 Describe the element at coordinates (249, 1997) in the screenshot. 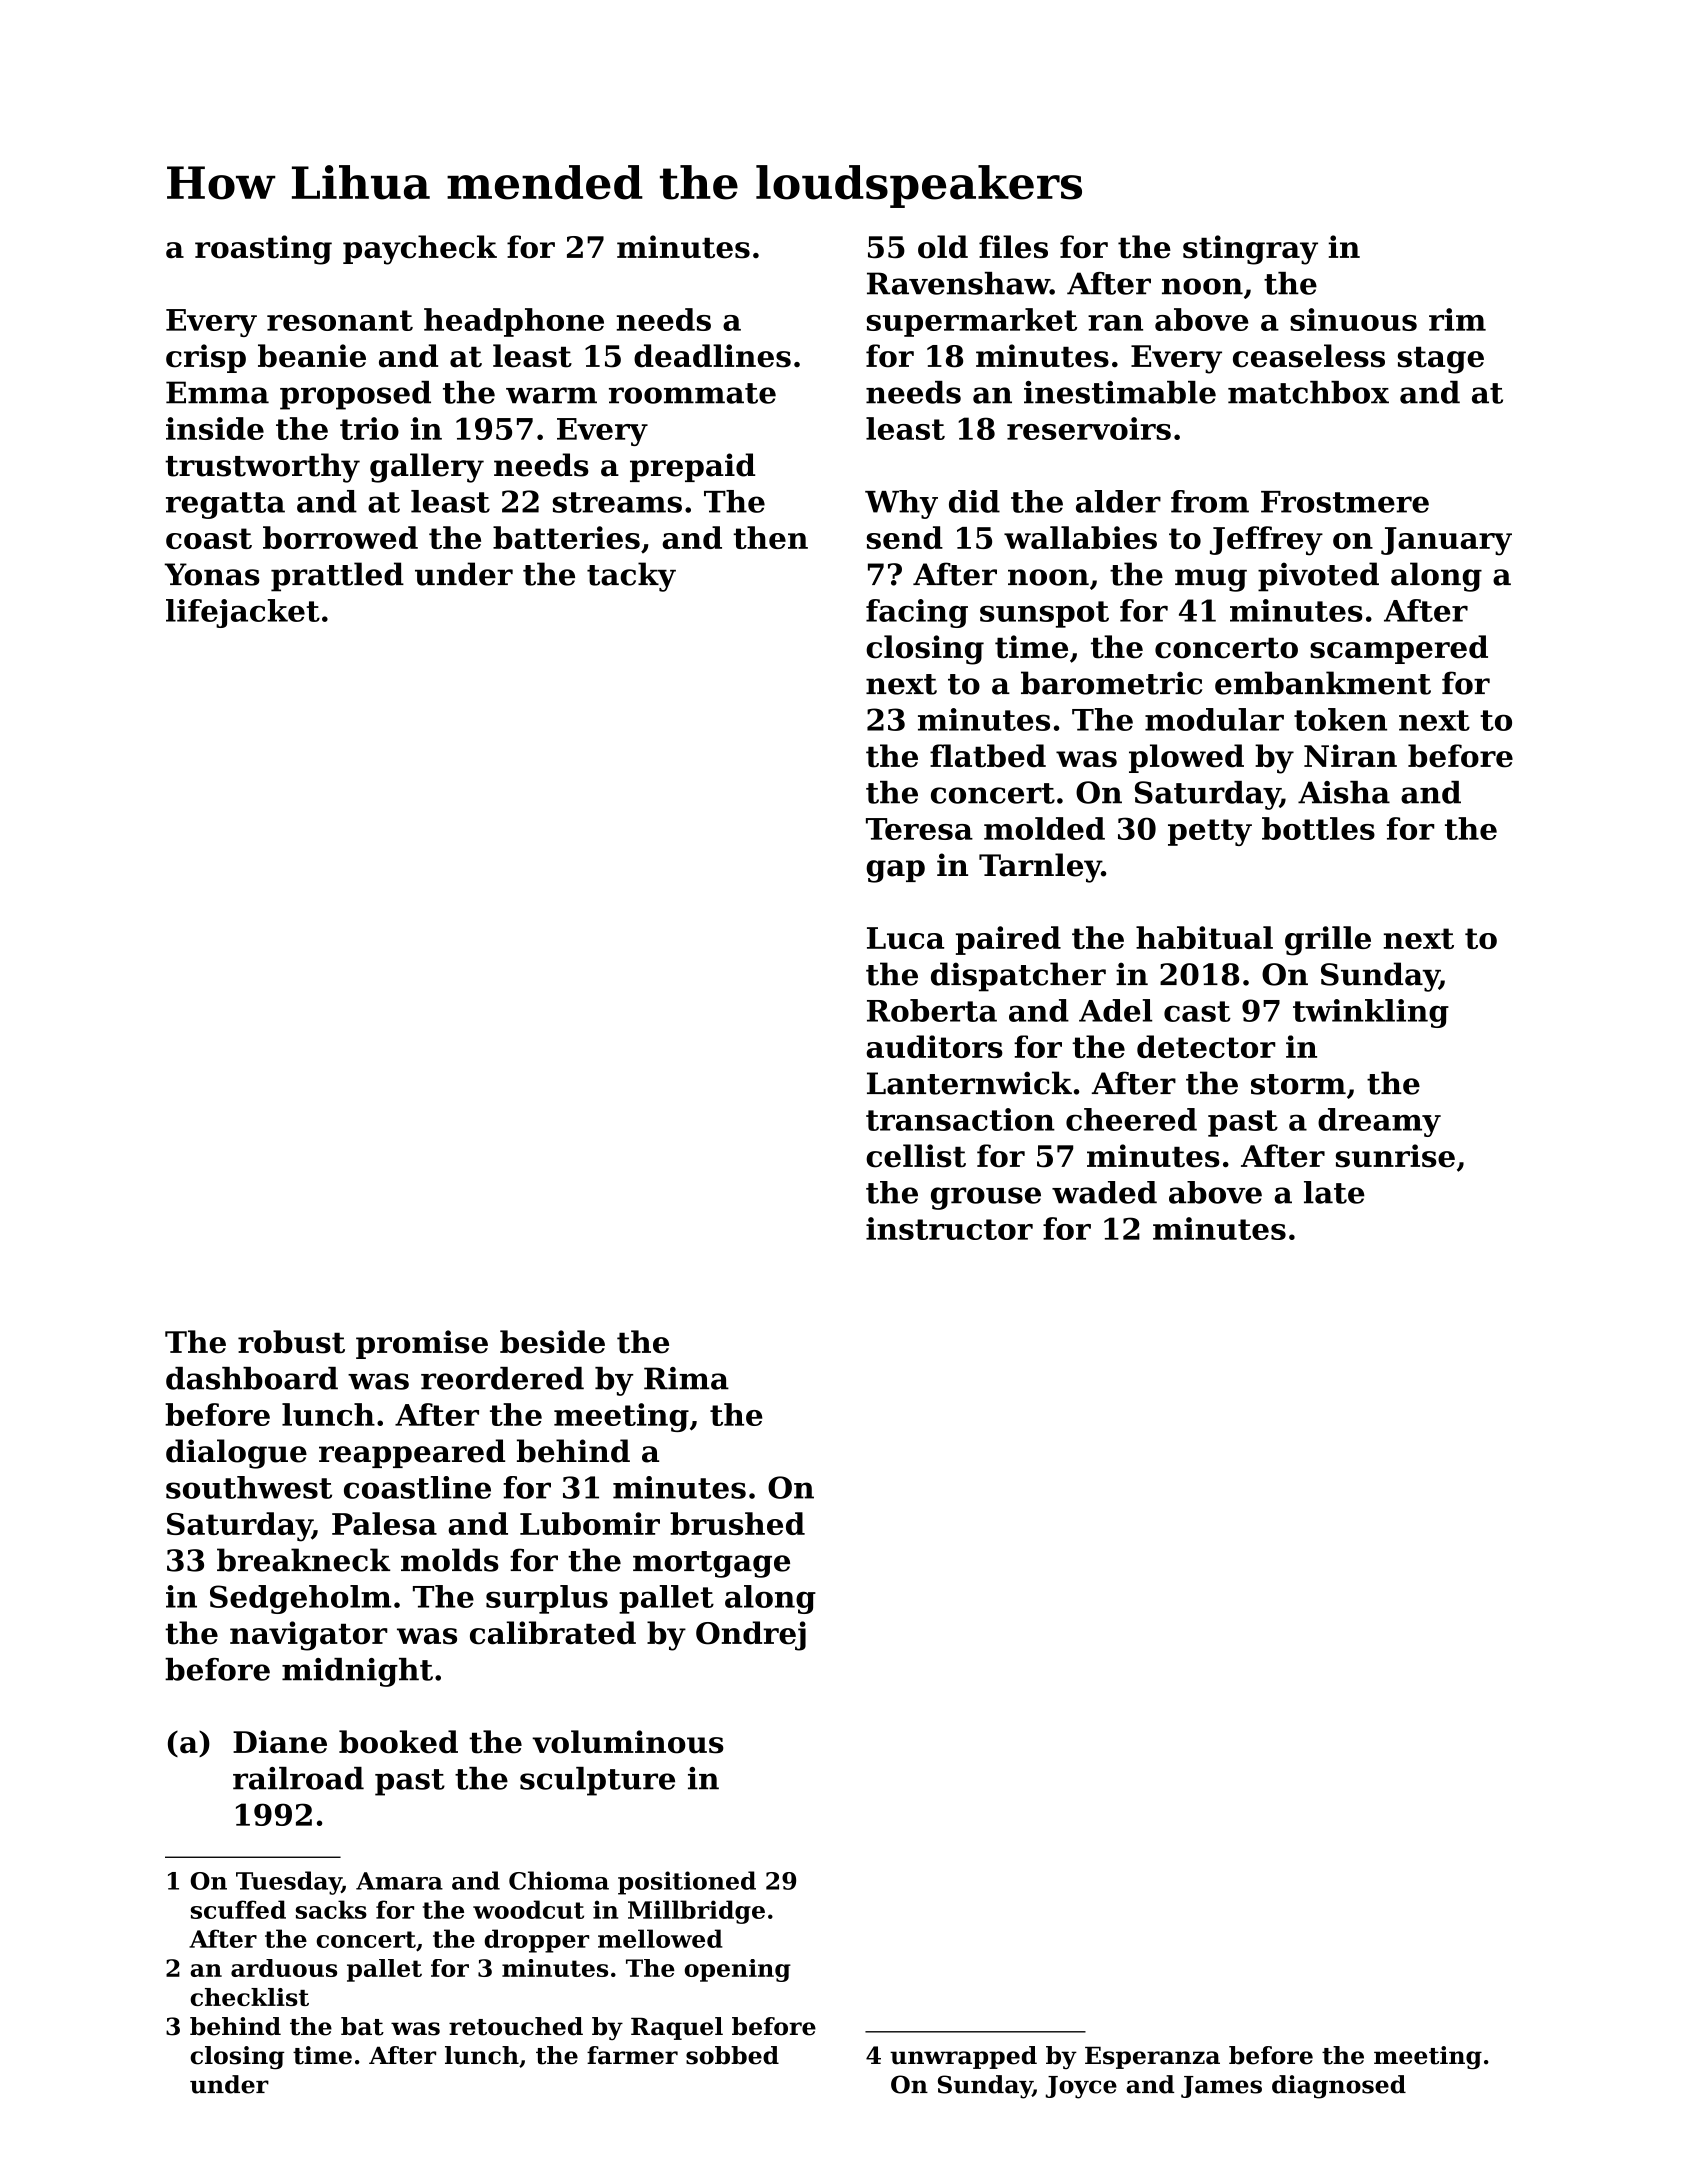

I see `checklist` at that location.
